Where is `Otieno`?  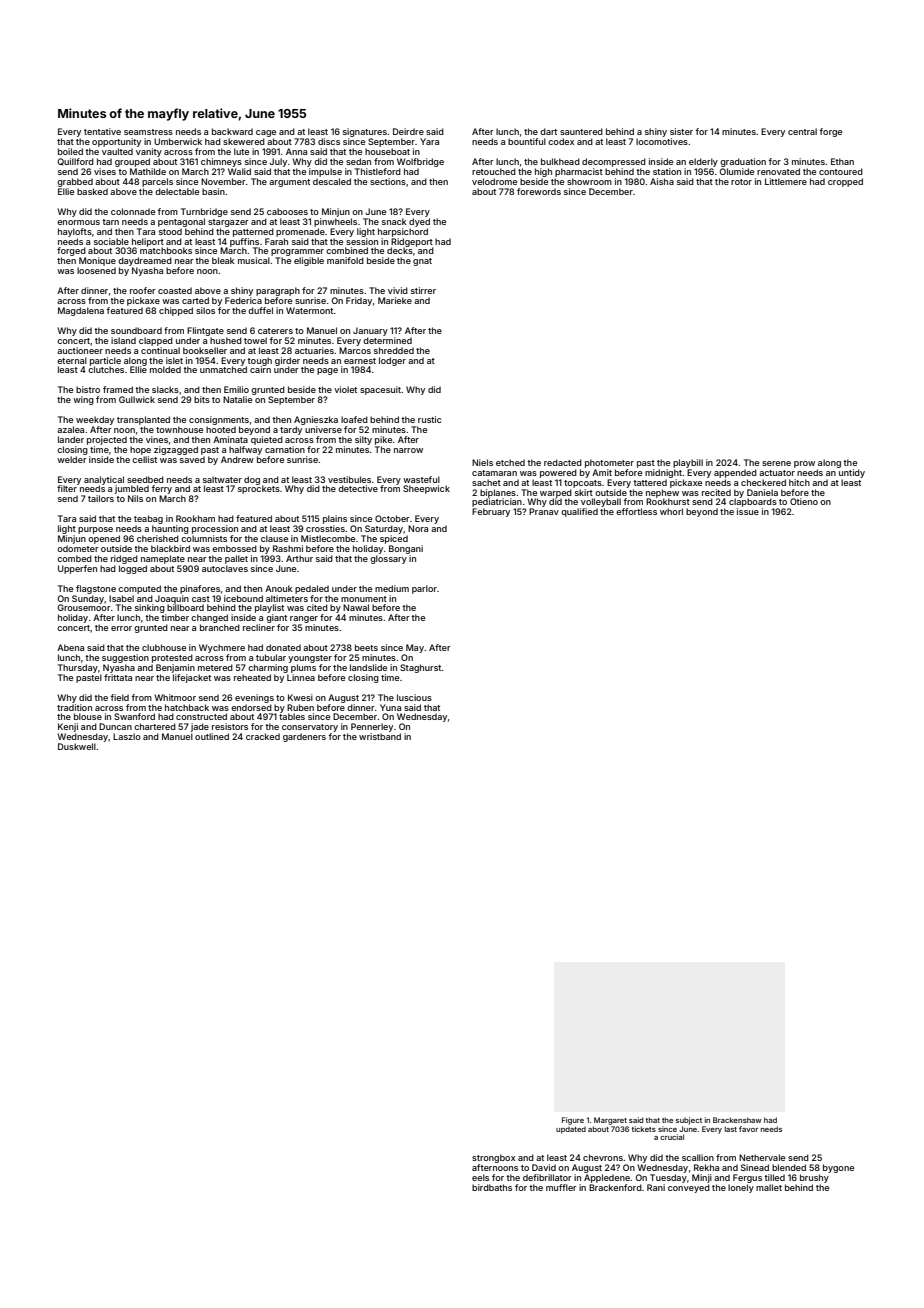
Otieno is located at coordinates (804, 501).
